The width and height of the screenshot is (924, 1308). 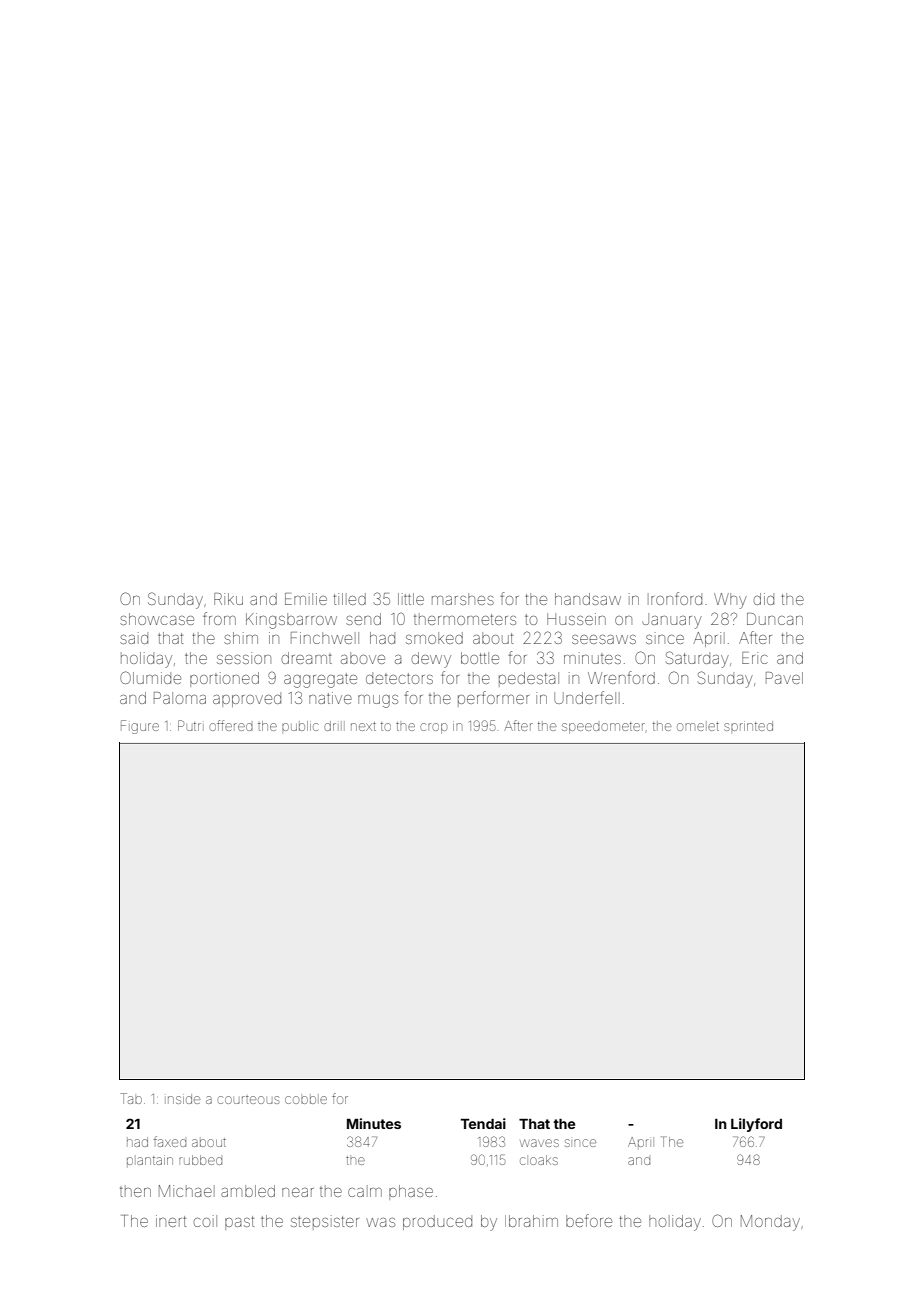 I want to click on Lilyford, so click(x=756, y=1125).
